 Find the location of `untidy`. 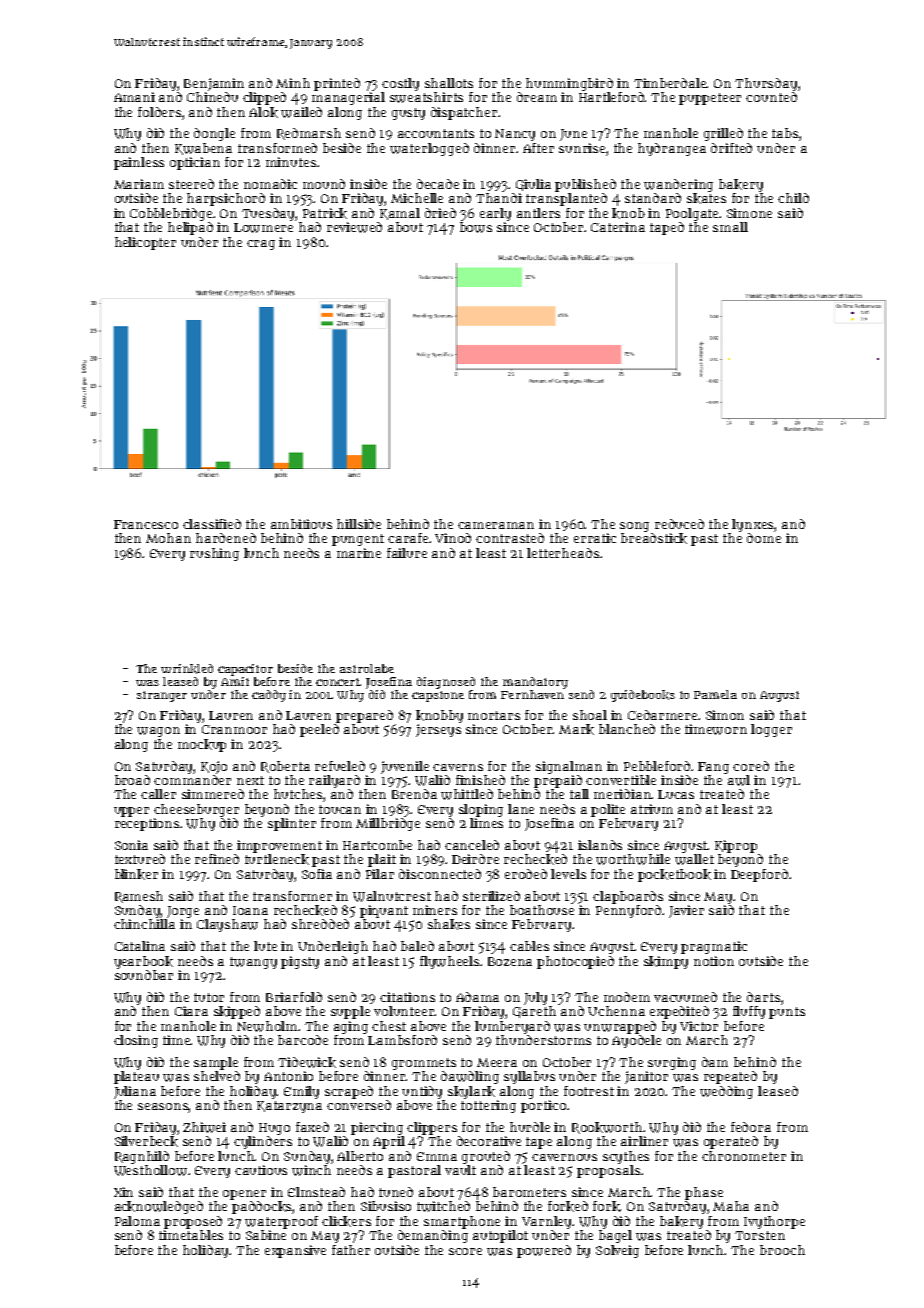

untidy is located at coordinates (422, 1092).
